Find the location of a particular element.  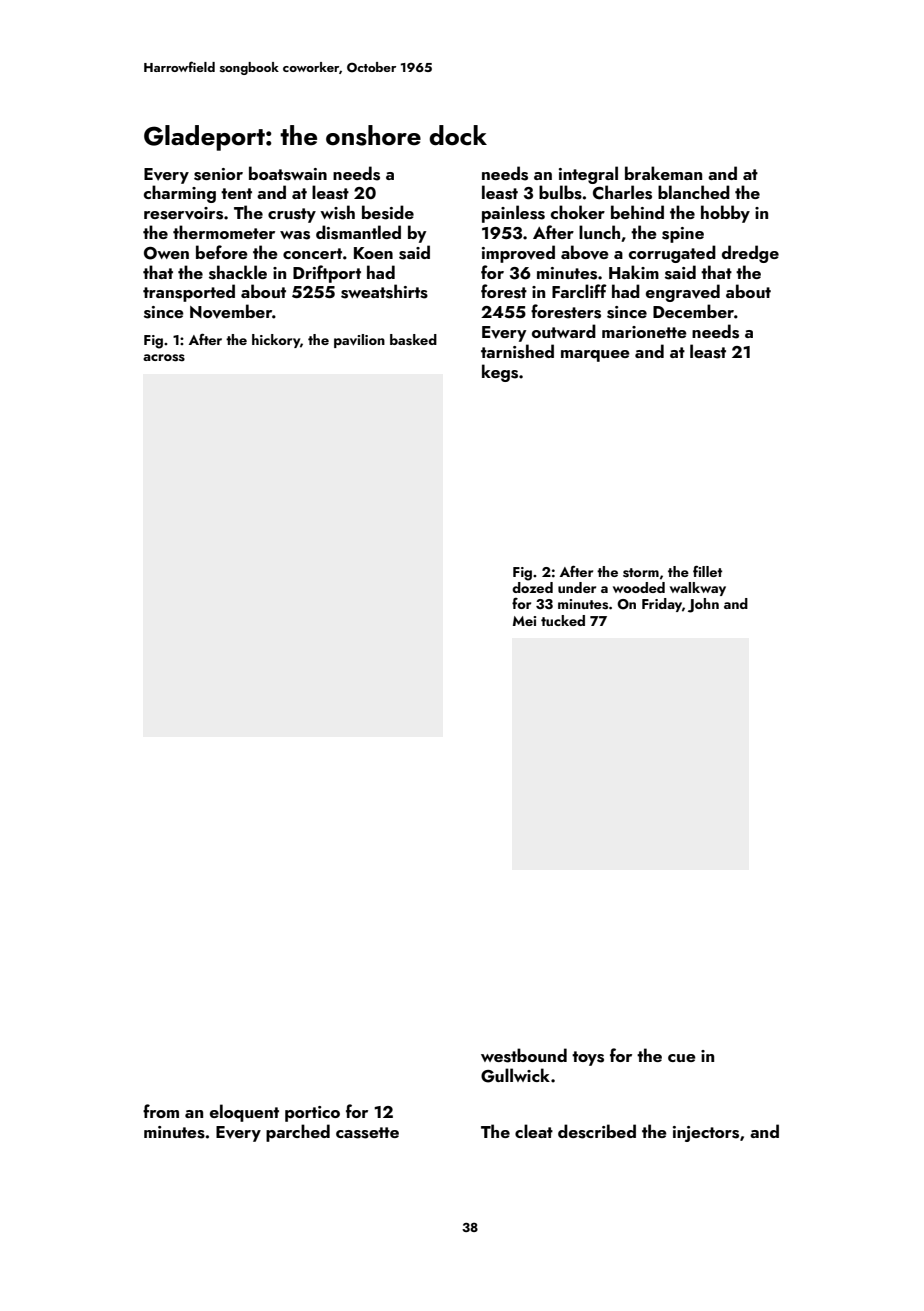

senior is located at coordinates (218, 174).
